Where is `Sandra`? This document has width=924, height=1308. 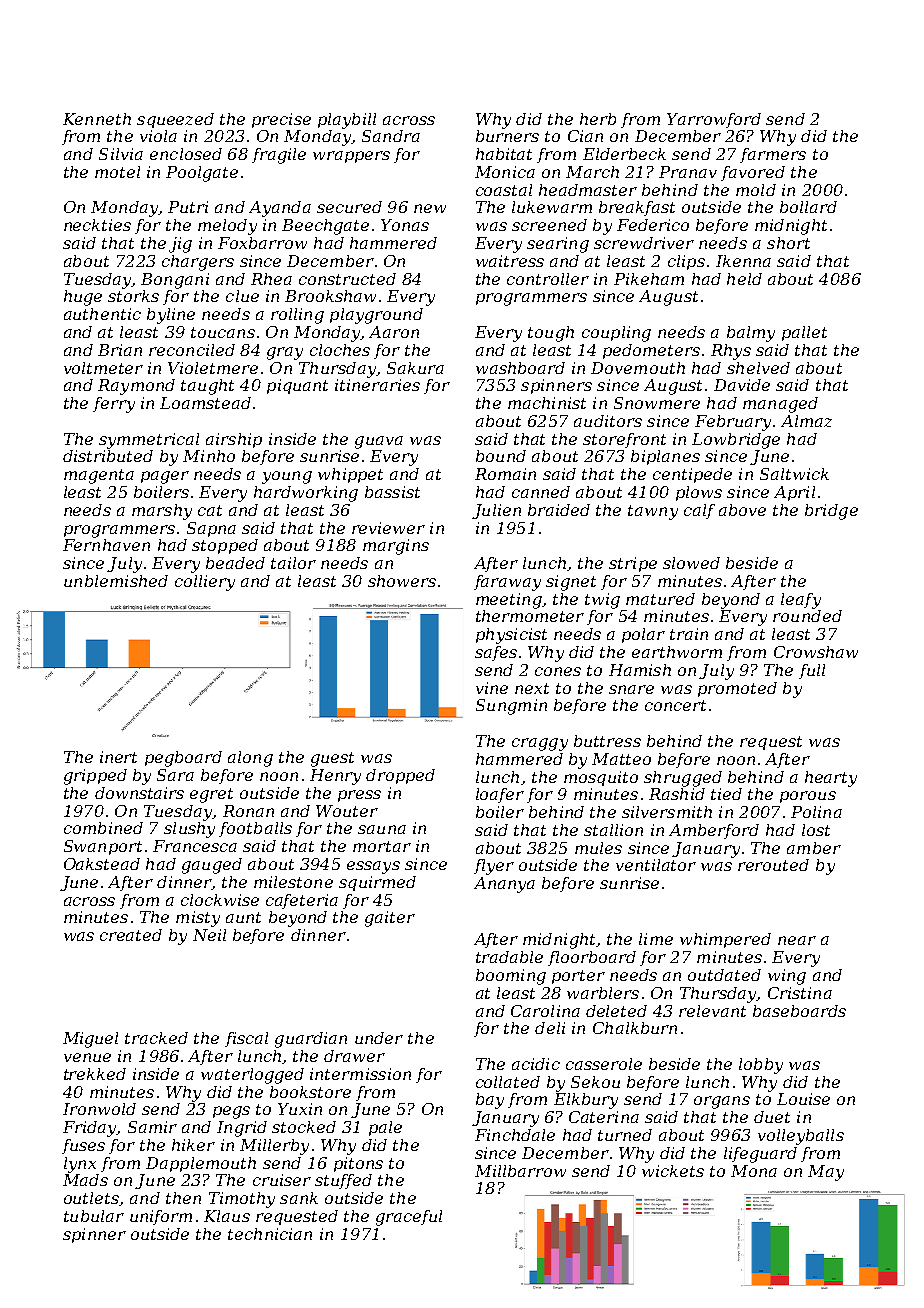
Sandra is located at coordinates (391, 136).
